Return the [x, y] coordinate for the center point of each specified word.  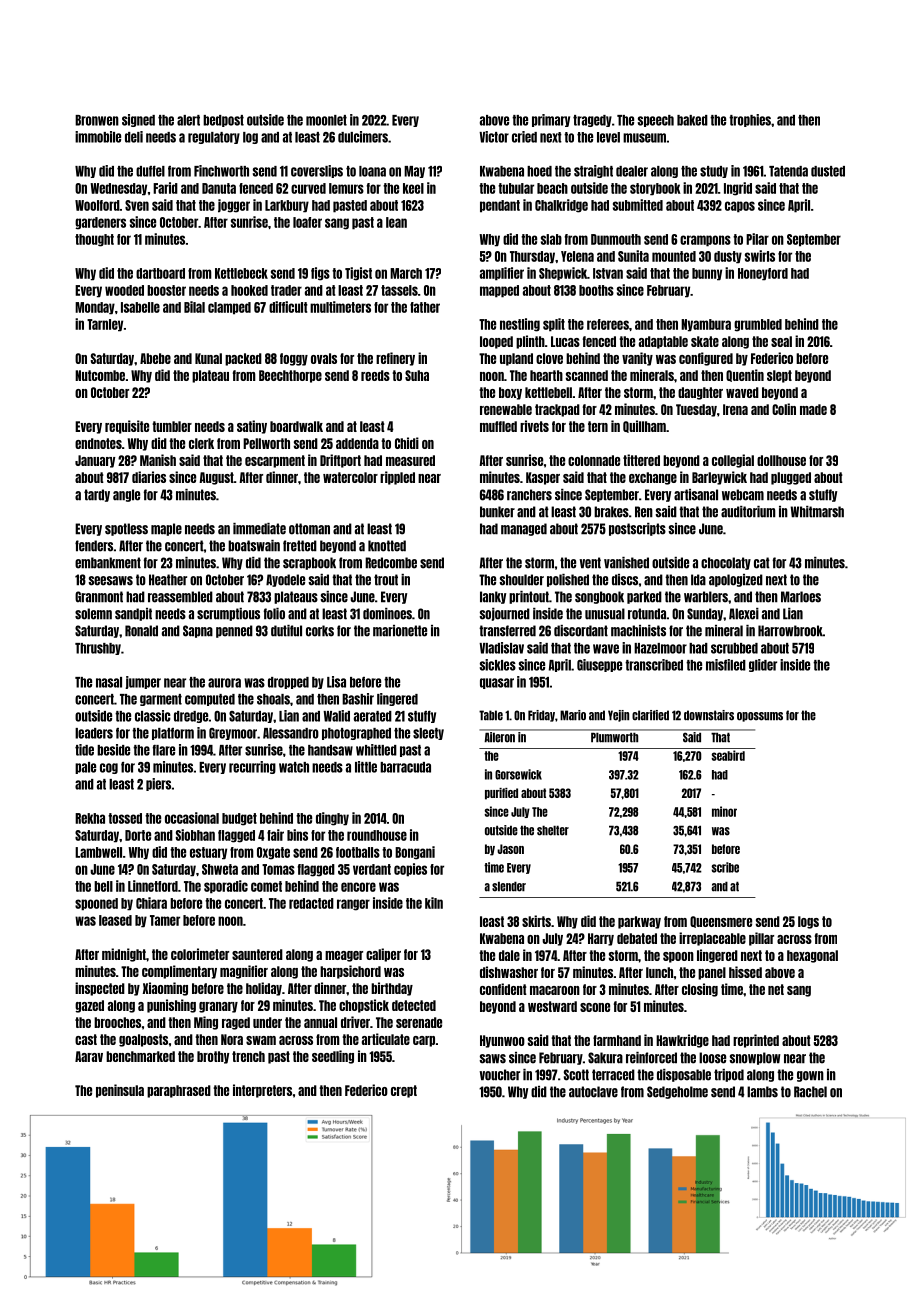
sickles [498, 665]
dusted [828, 171]
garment [161, 700]
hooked [249, 290]
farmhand [617, 1040]
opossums [760, 717]
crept [404, 1091]
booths [596, 290]
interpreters [262, 1091]
